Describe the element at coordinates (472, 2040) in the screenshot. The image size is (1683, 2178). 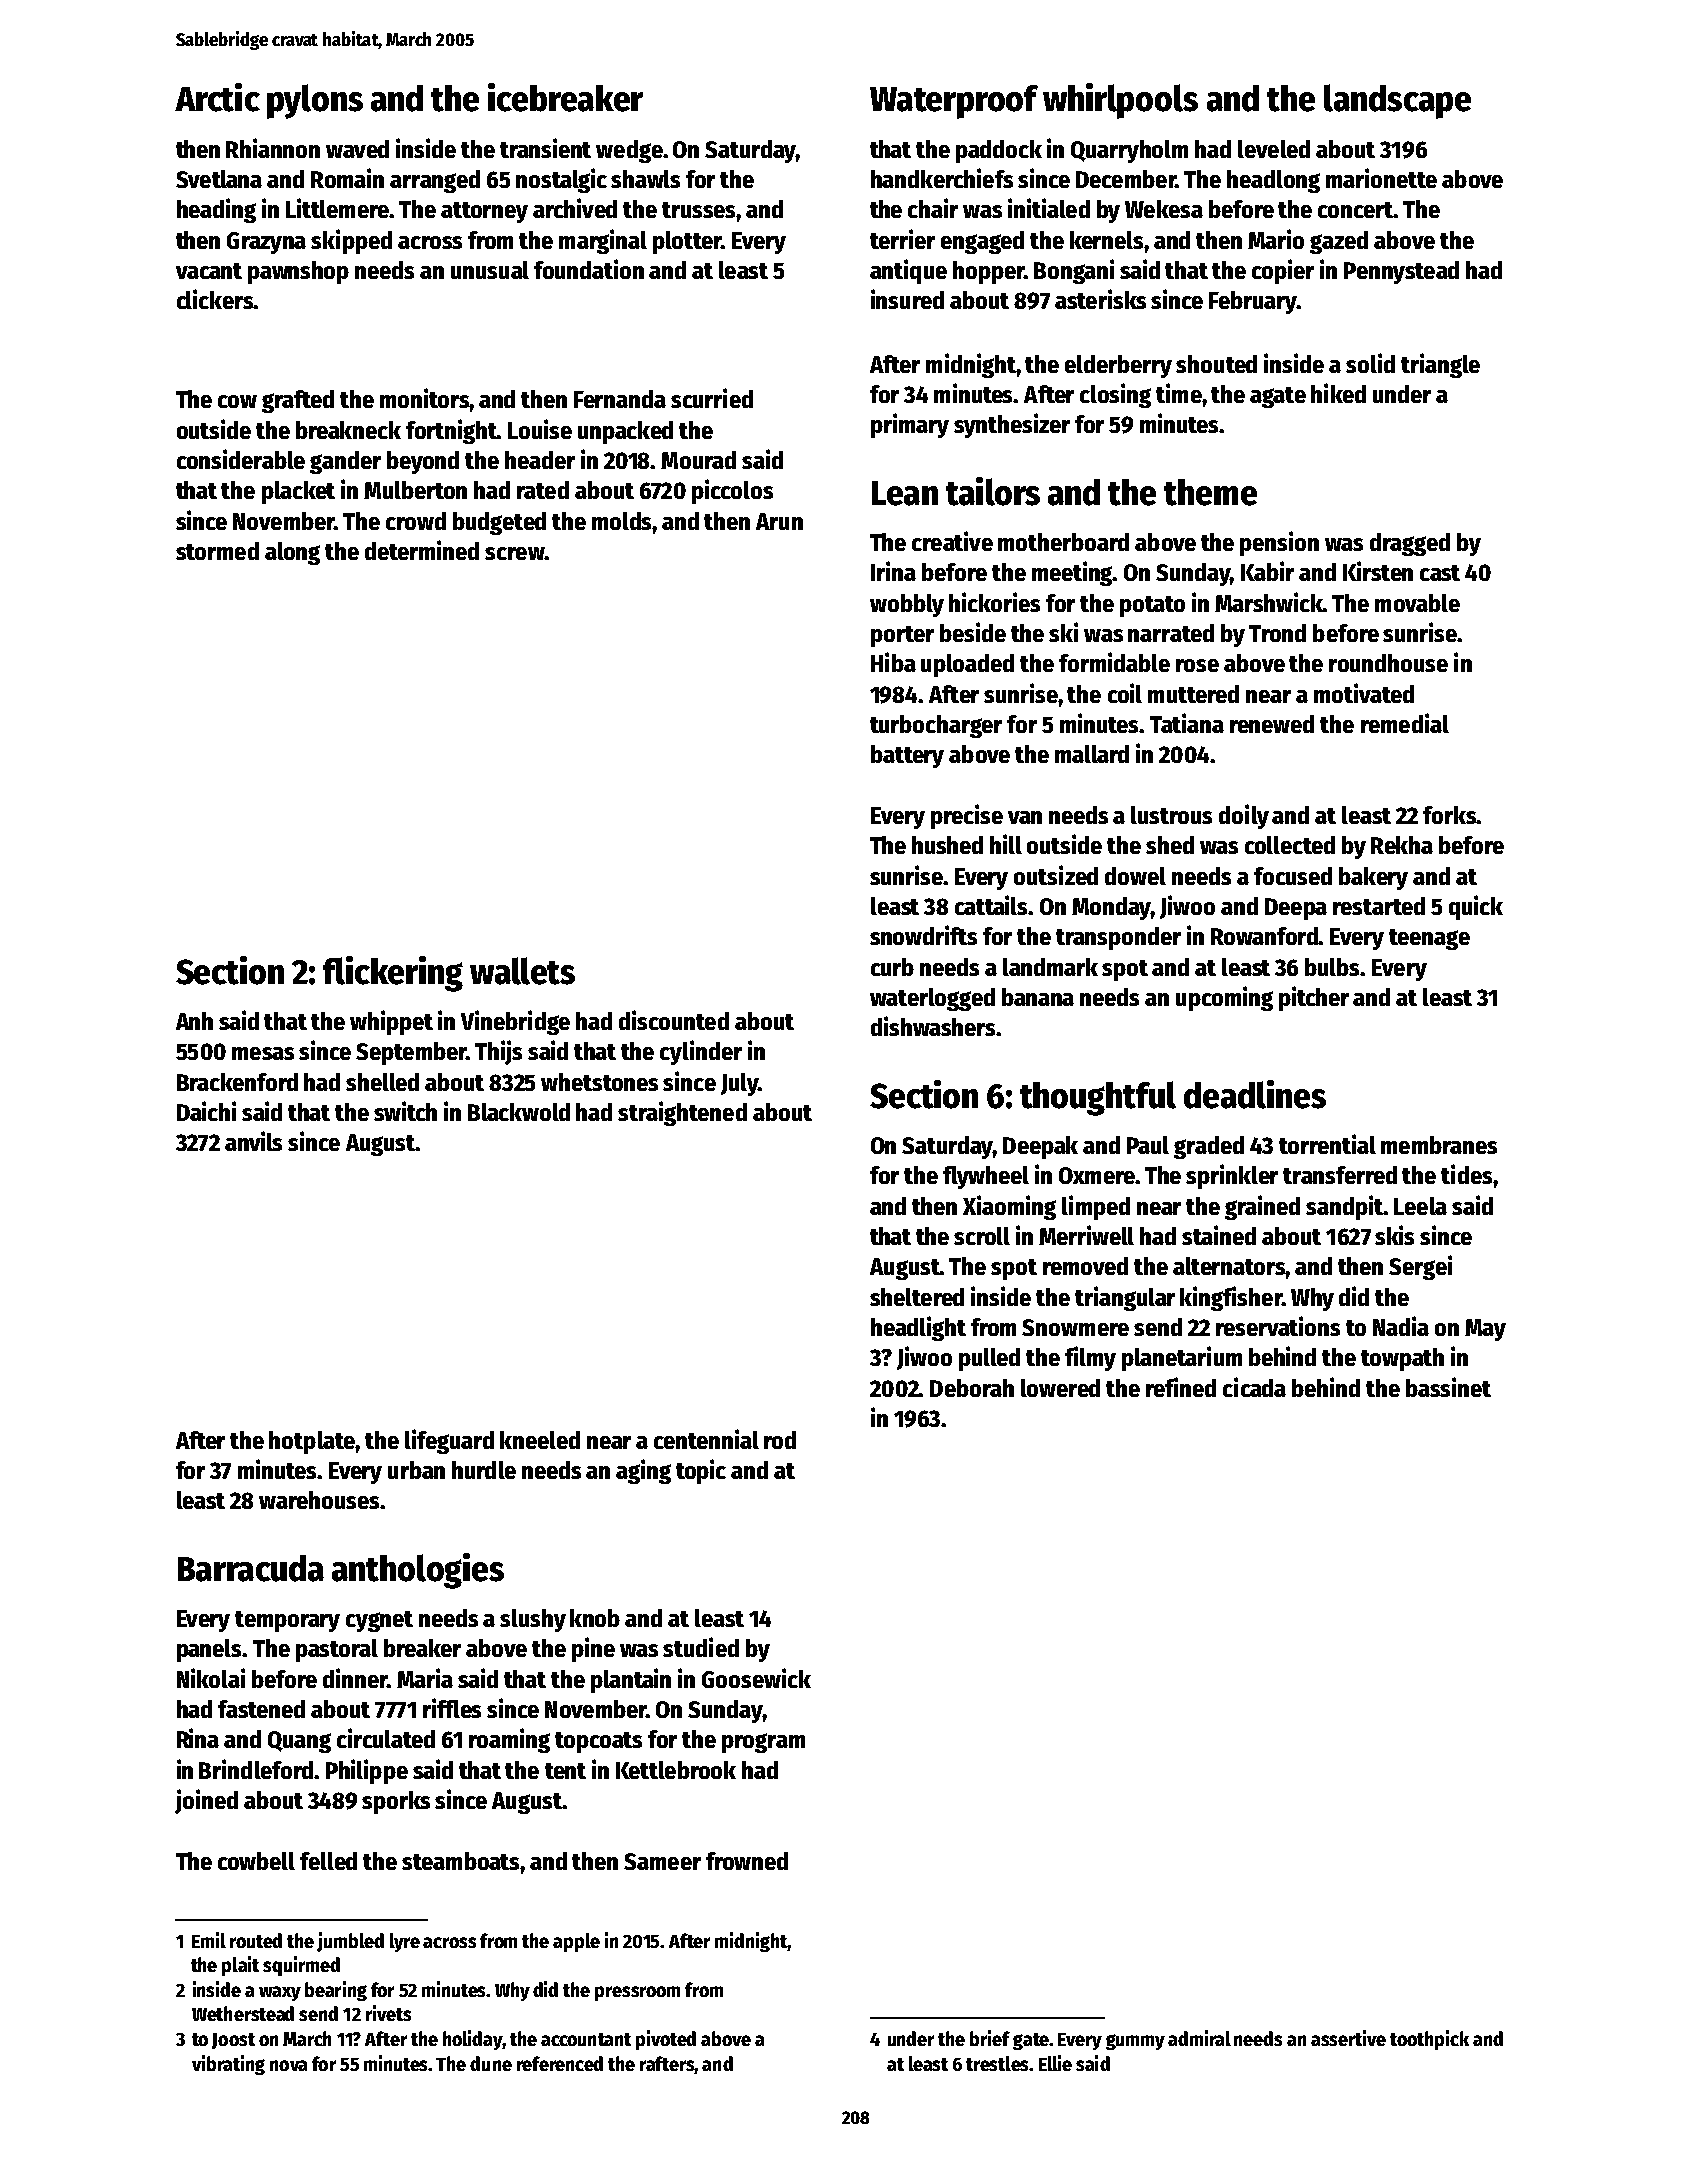
I see `holiday` at that location.
